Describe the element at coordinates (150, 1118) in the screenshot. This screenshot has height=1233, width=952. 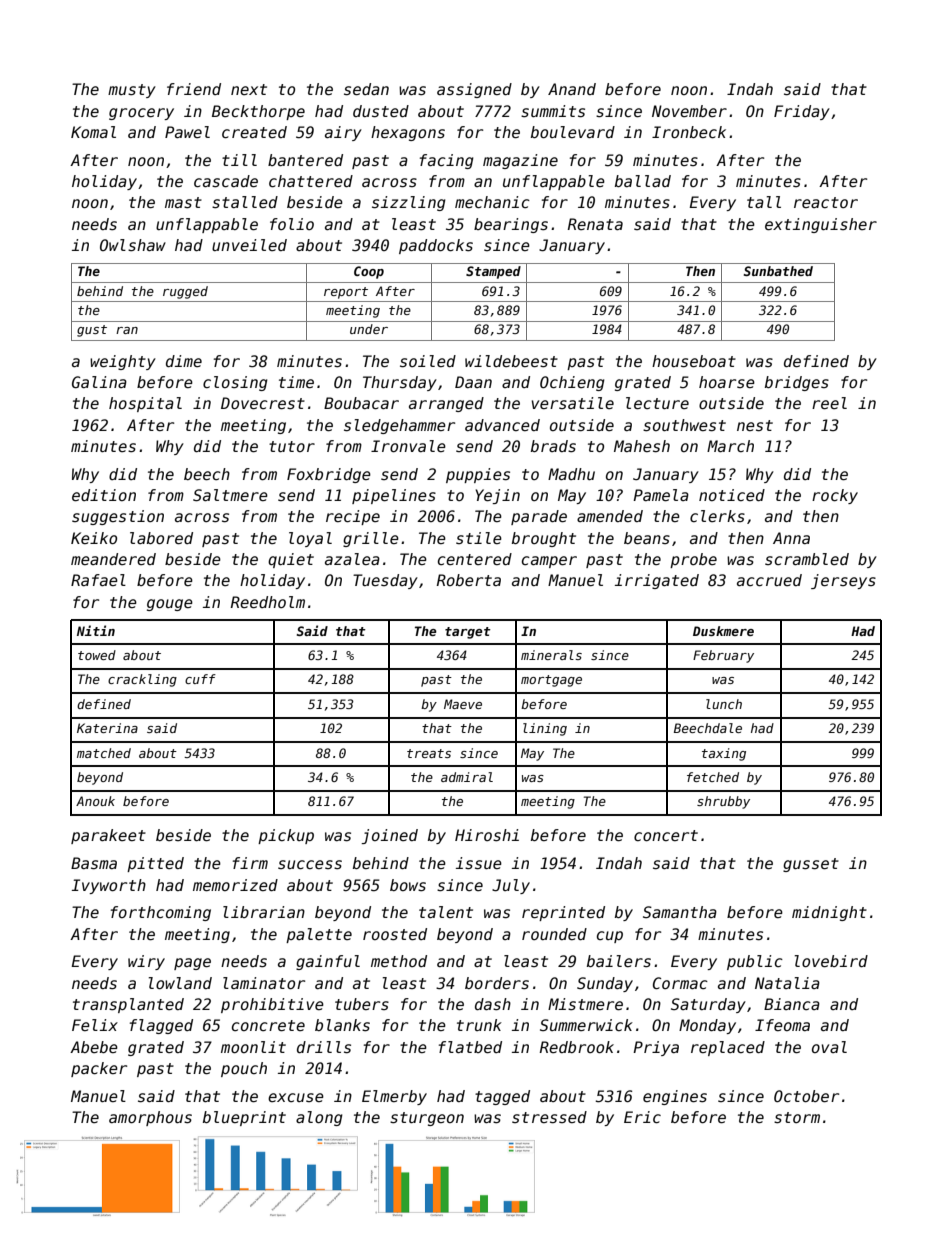
I see `amorphous` at that location.
